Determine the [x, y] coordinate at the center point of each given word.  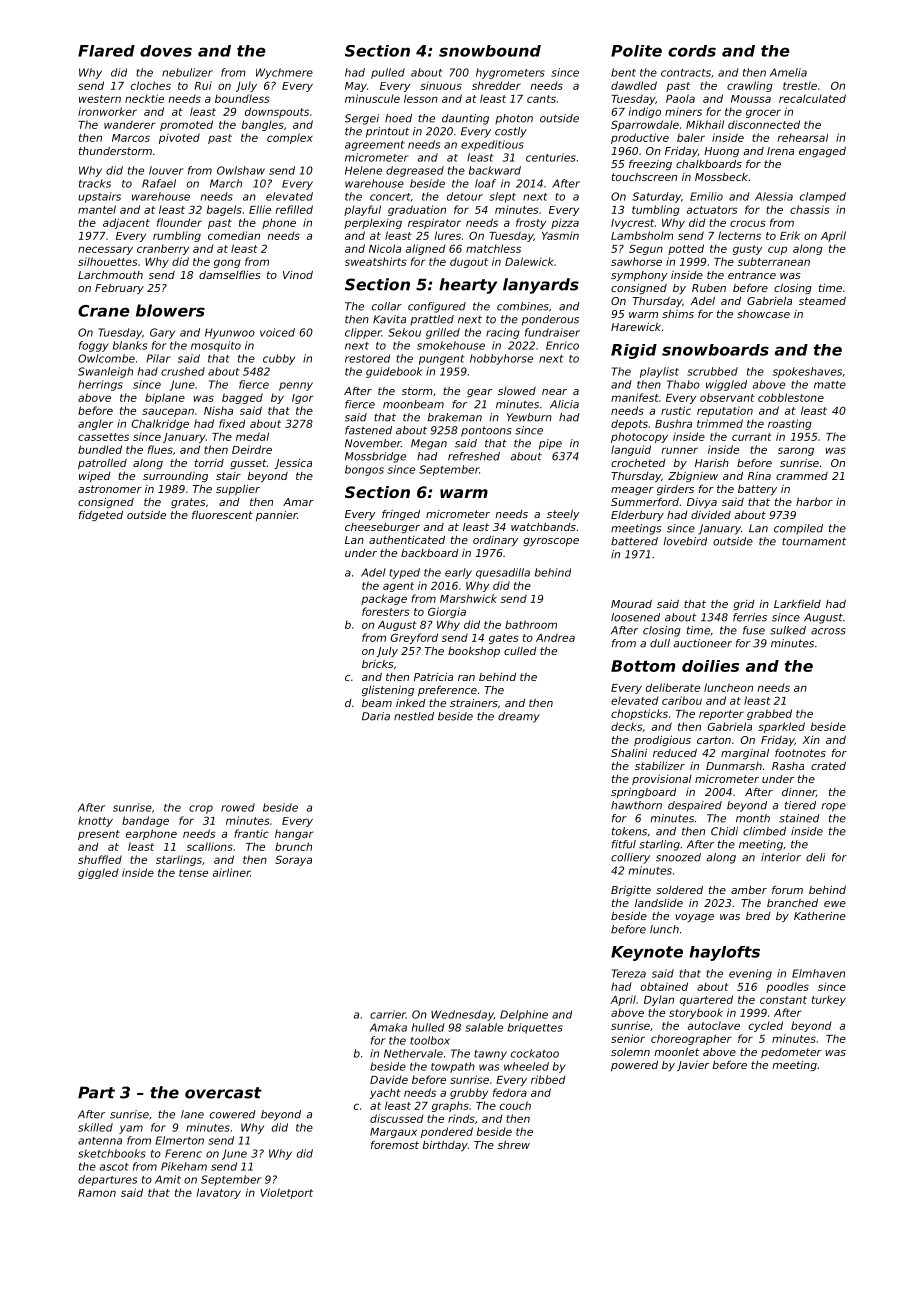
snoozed [678, 857]
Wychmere [284, 73]
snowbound [490, 51]
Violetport [286, 1193]
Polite [636, 51]
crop [201, 809]
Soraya [293, 860]
